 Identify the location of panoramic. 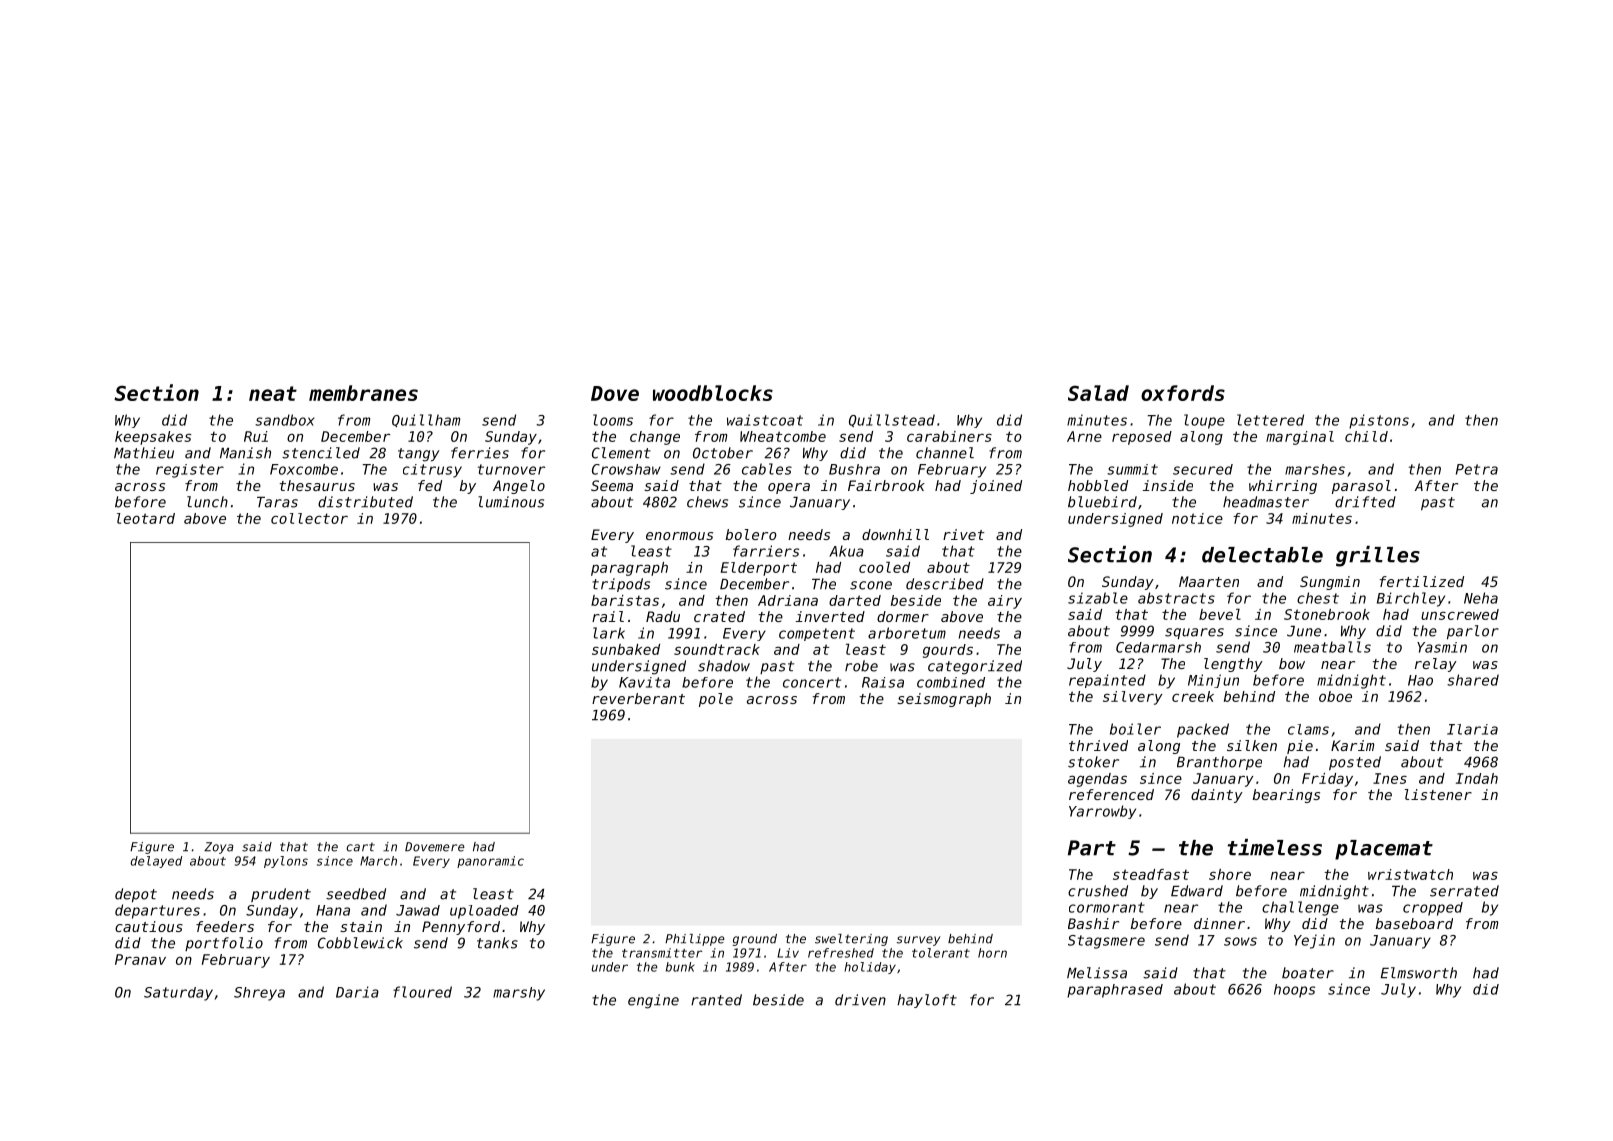
(490, 862).
